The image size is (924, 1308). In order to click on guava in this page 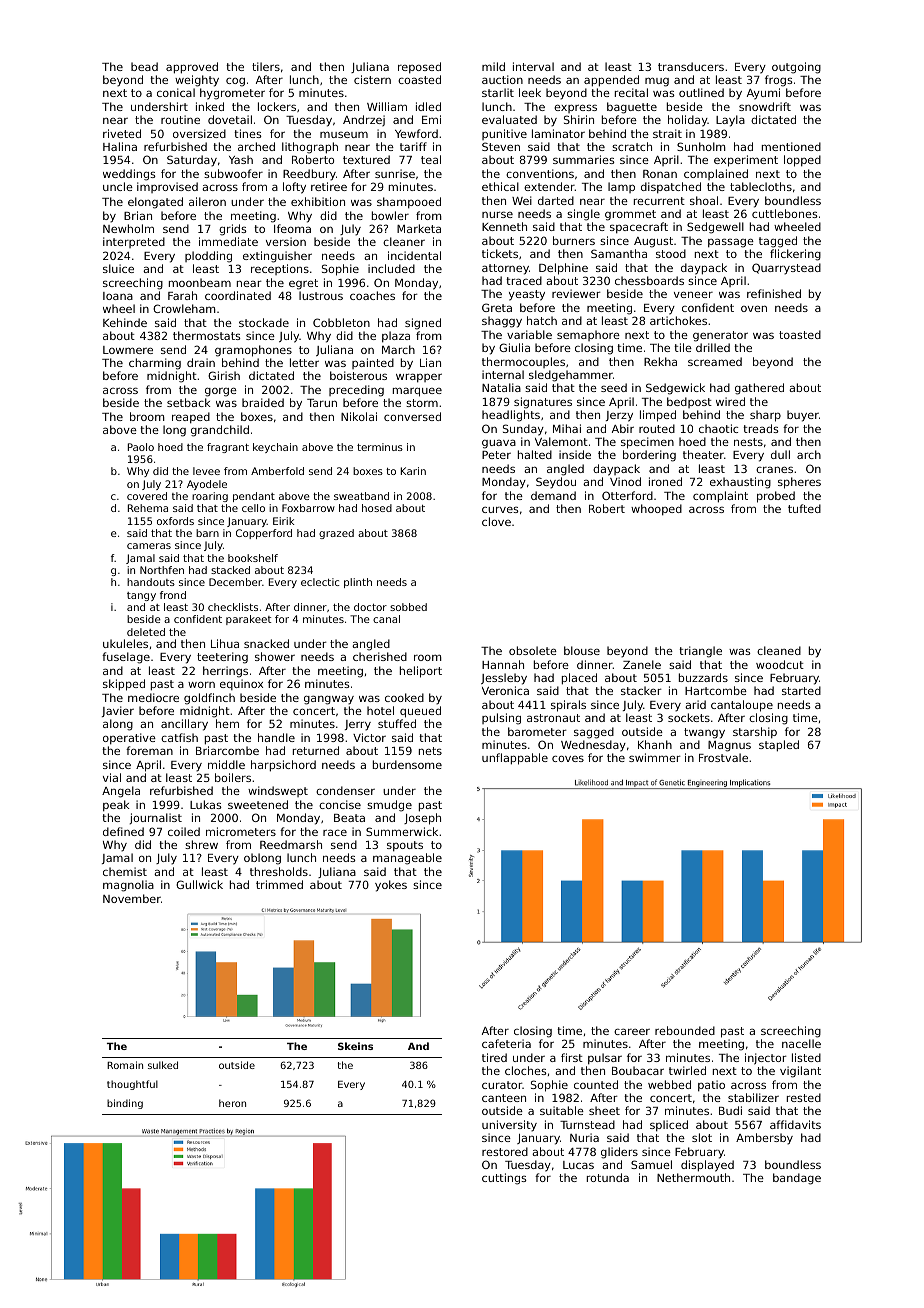, I will do `click(499, 444)`.
